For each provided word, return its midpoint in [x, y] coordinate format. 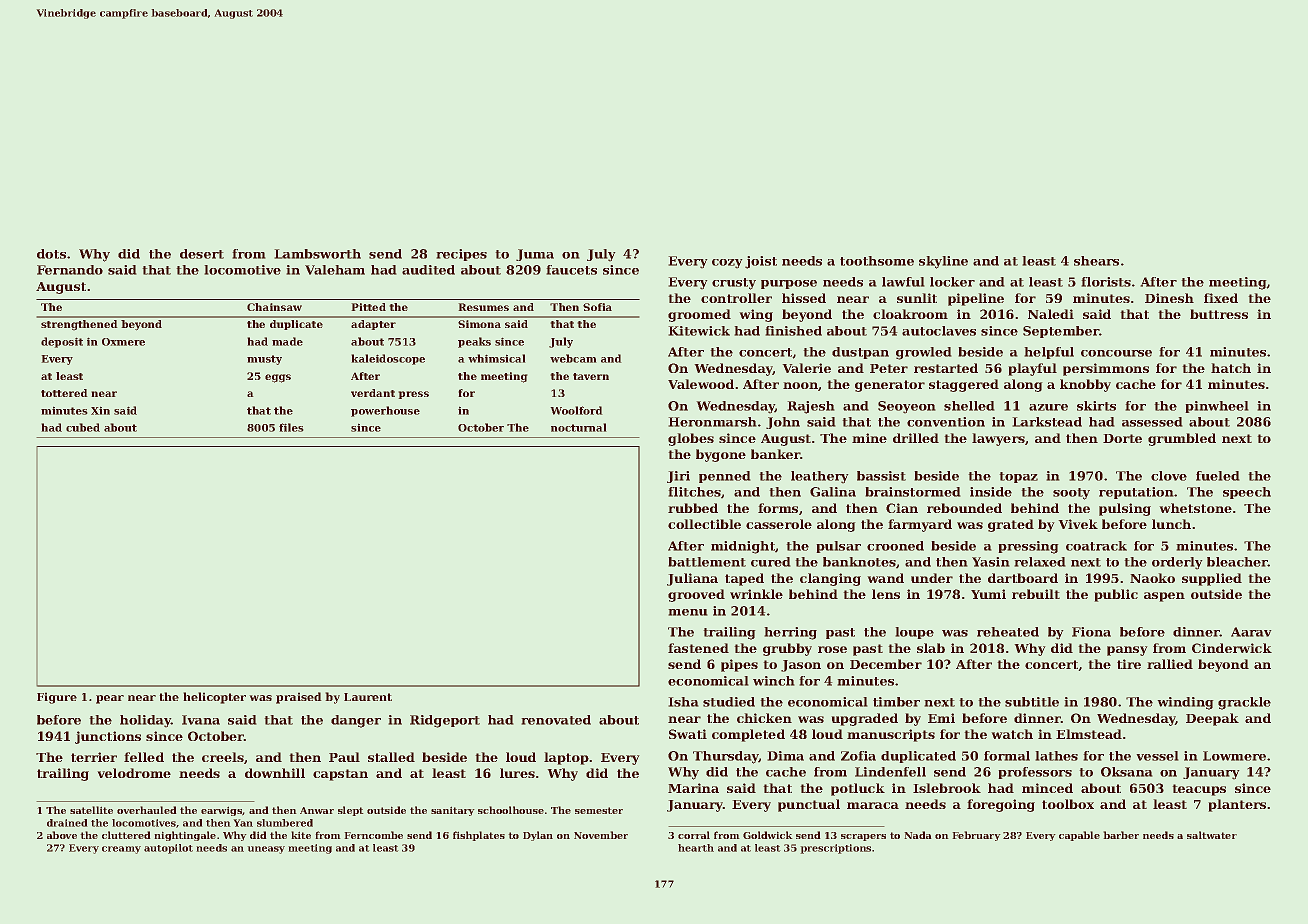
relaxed [1040, 562]
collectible [704, 524]
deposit [62, 342]
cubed [83, 427]
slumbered [285, 823]
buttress [1219, 314]
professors [1035, 773]
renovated [556, 720]
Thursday [726, 757]
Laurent [368, 697]
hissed [804, 298]
